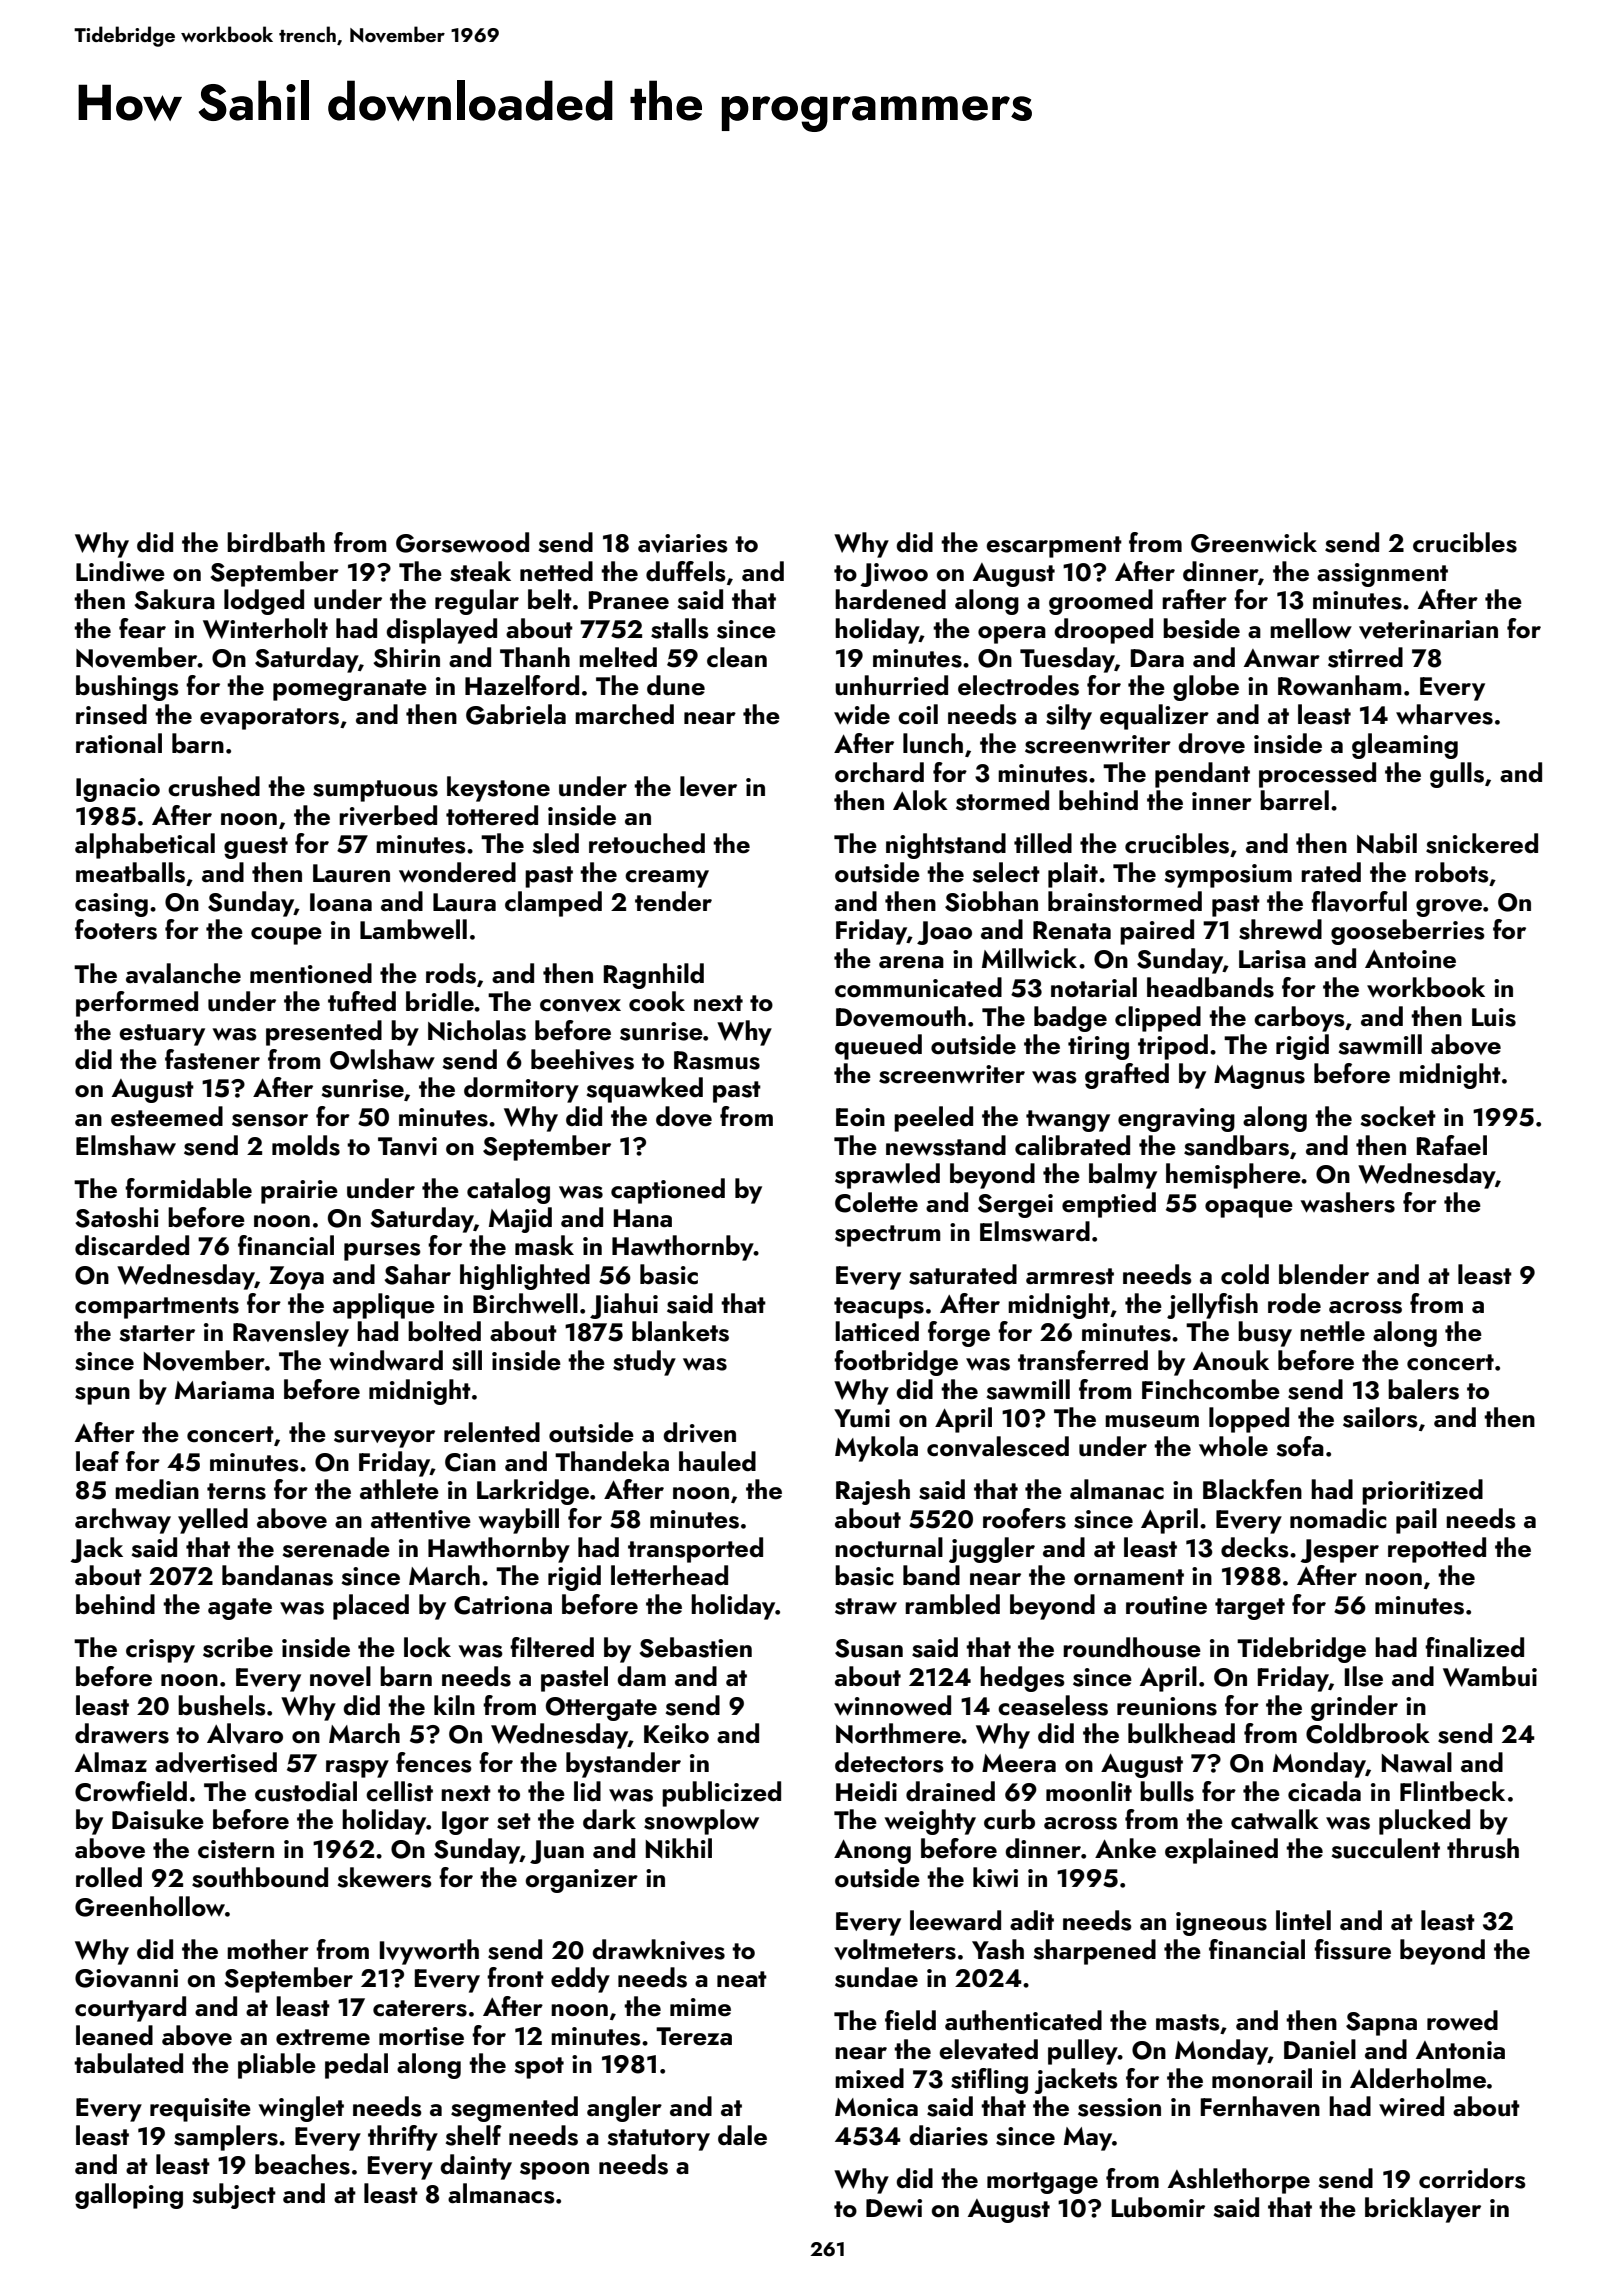 This document has height=2292, width=1620. I want to click on Mariama, so click(224, 1390).
